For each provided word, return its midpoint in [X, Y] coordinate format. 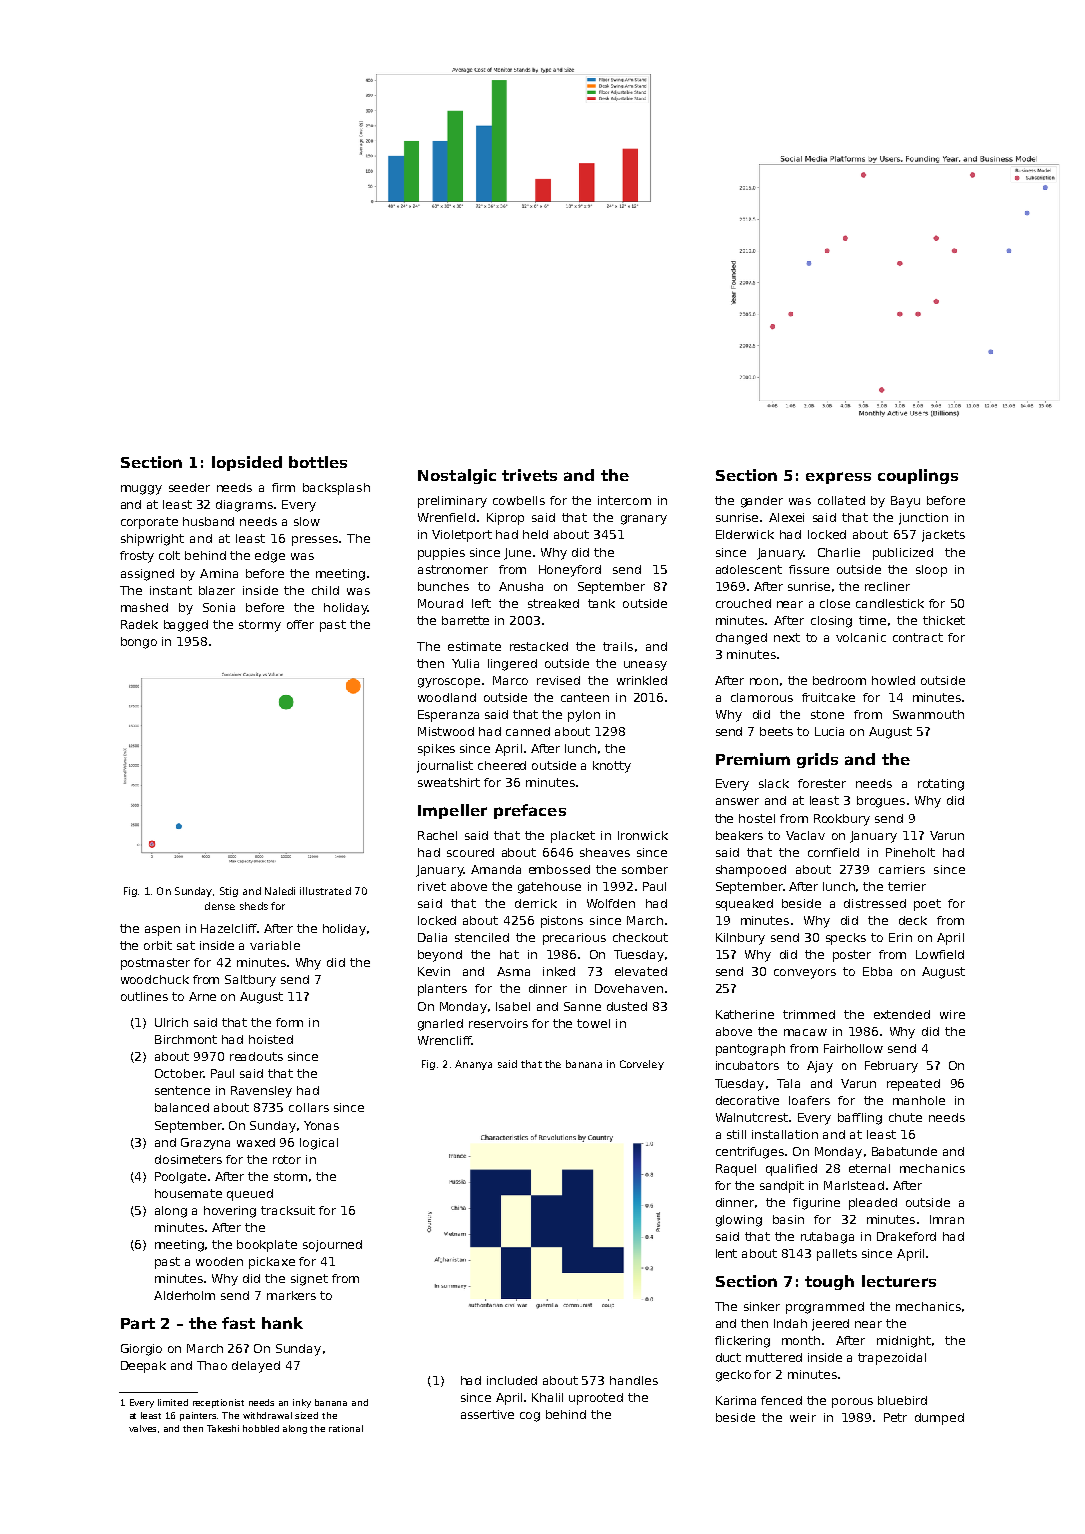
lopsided [247, 463]
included [512, 1380]
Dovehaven [629, 988]
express [838, 478]
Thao [212, 1365]
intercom [624, 500]
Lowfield [940, 954]
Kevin [434, 971]
